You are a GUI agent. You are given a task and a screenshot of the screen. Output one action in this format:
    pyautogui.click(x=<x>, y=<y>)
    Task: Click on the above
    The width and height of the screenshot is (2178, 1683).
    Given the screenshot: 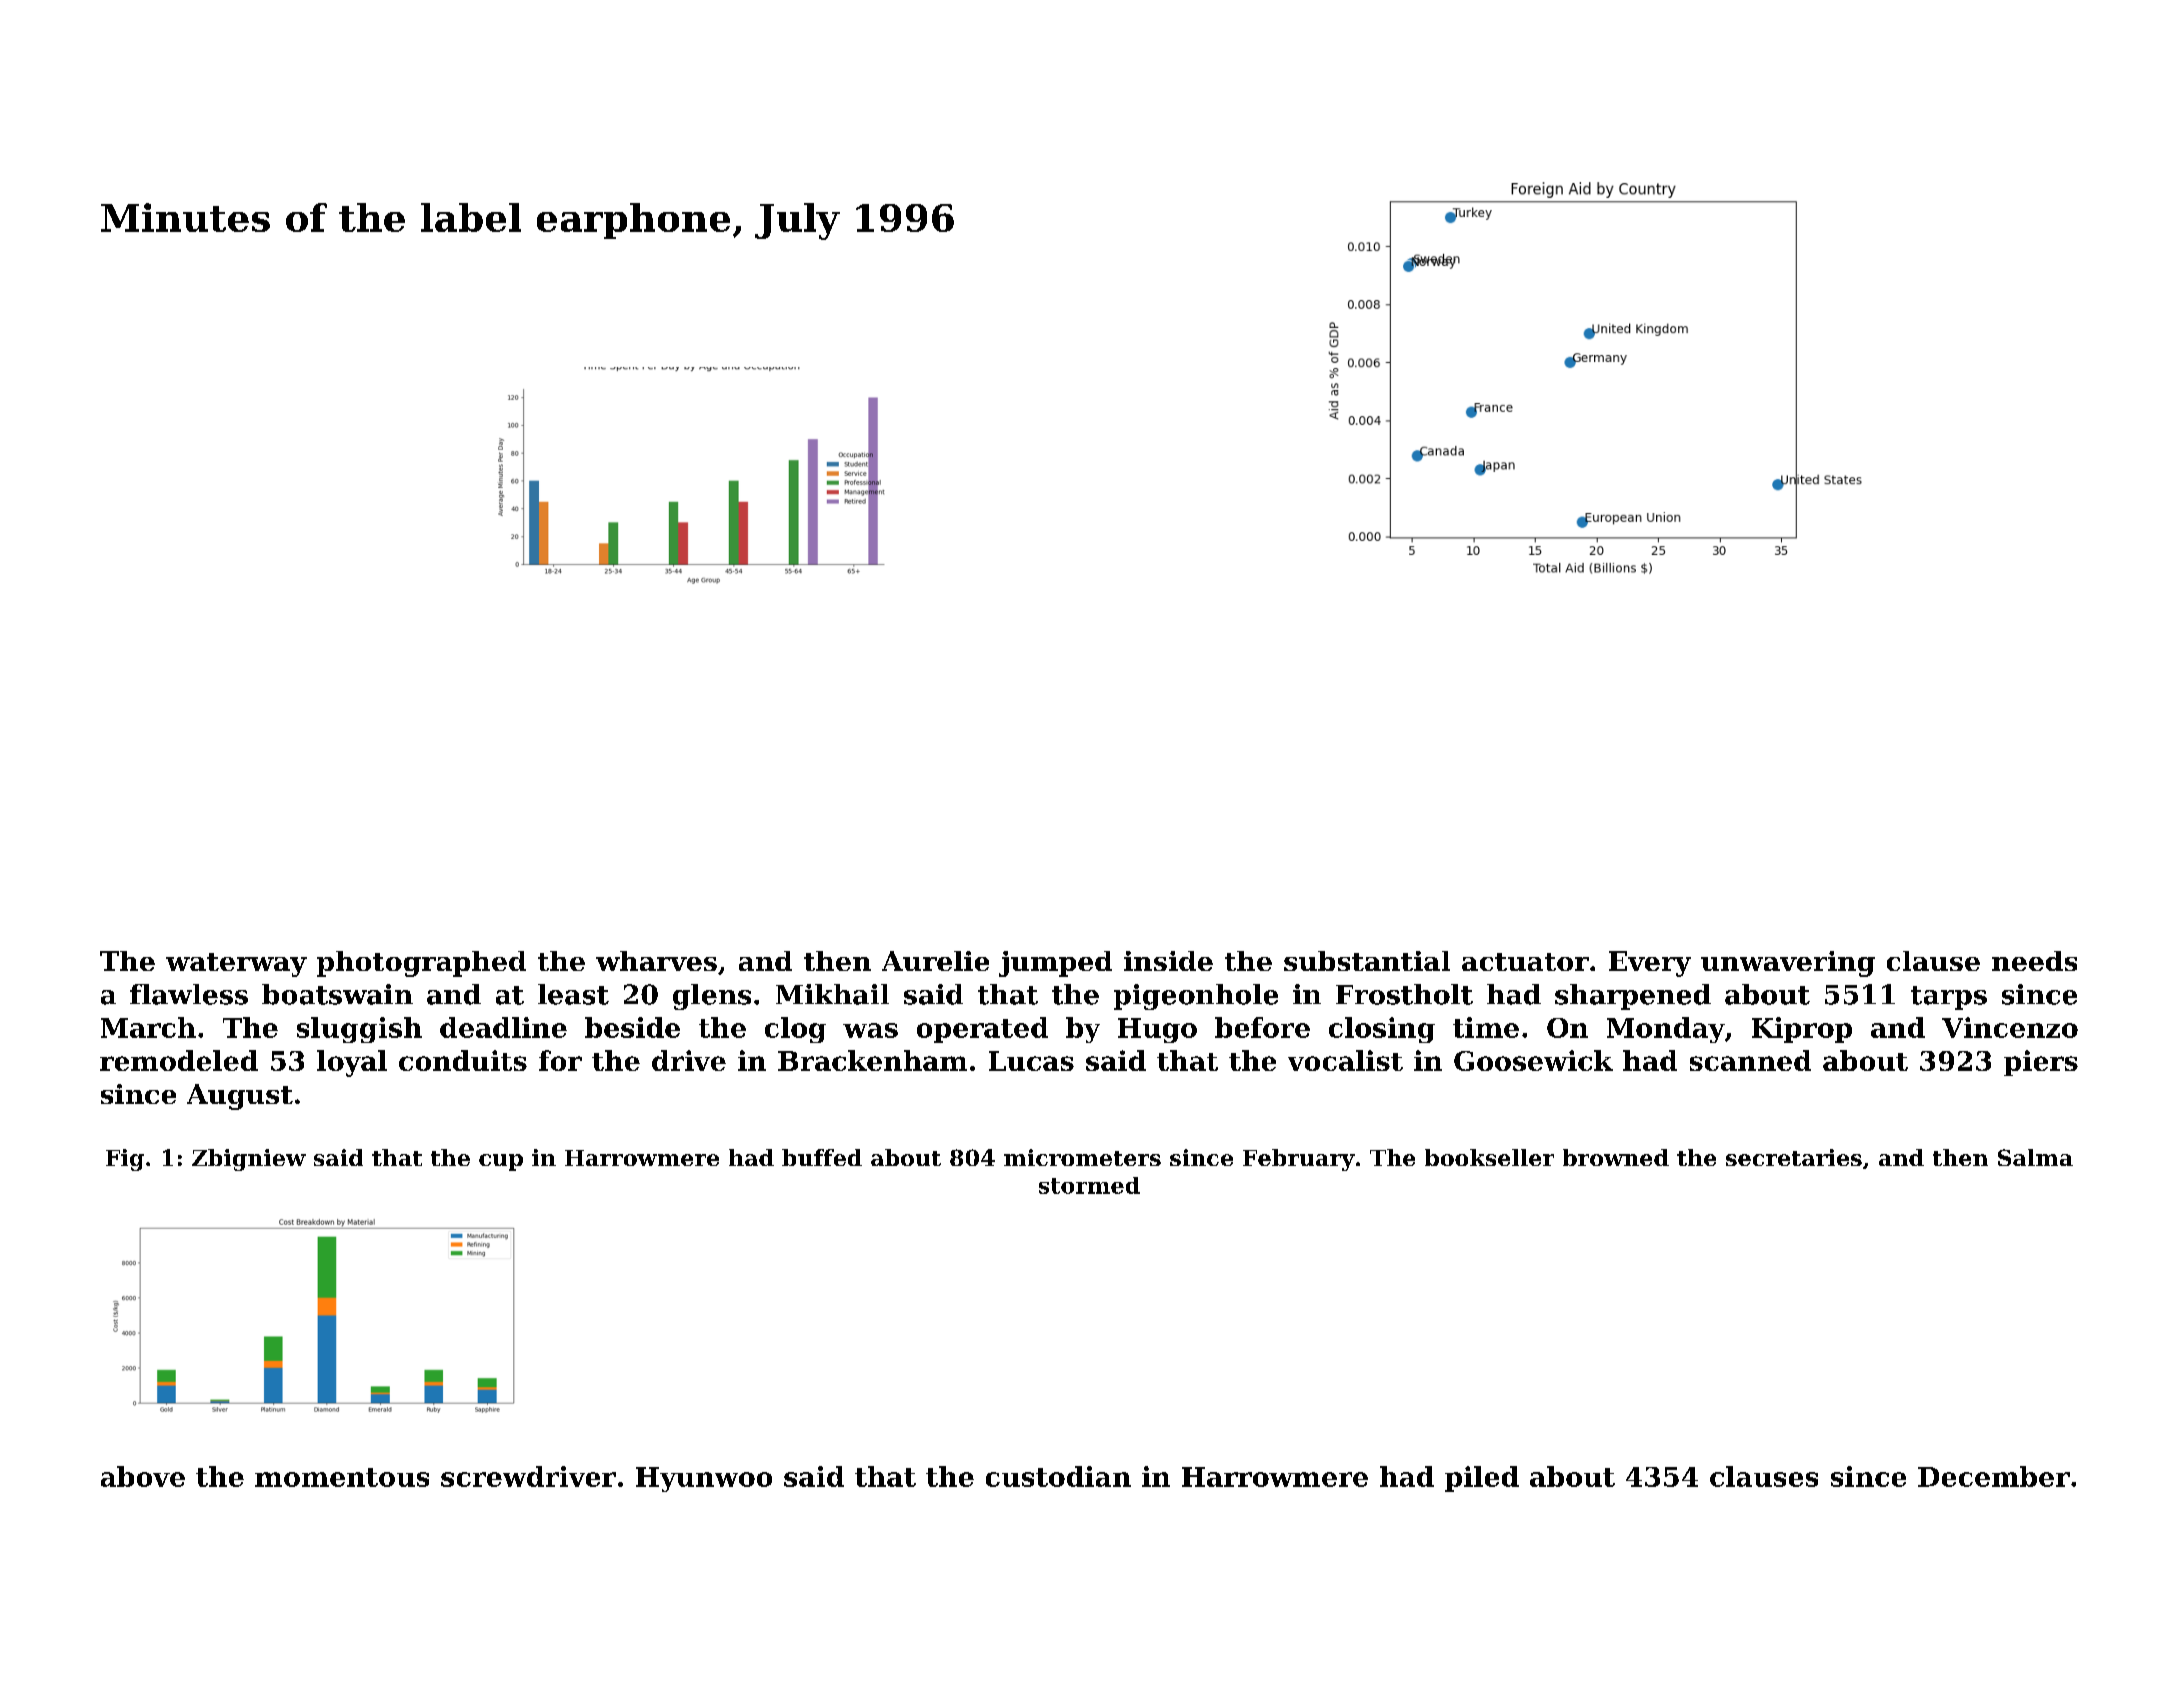 What is the action you would take?
    pyautogui.click(x=143, y=1476)
